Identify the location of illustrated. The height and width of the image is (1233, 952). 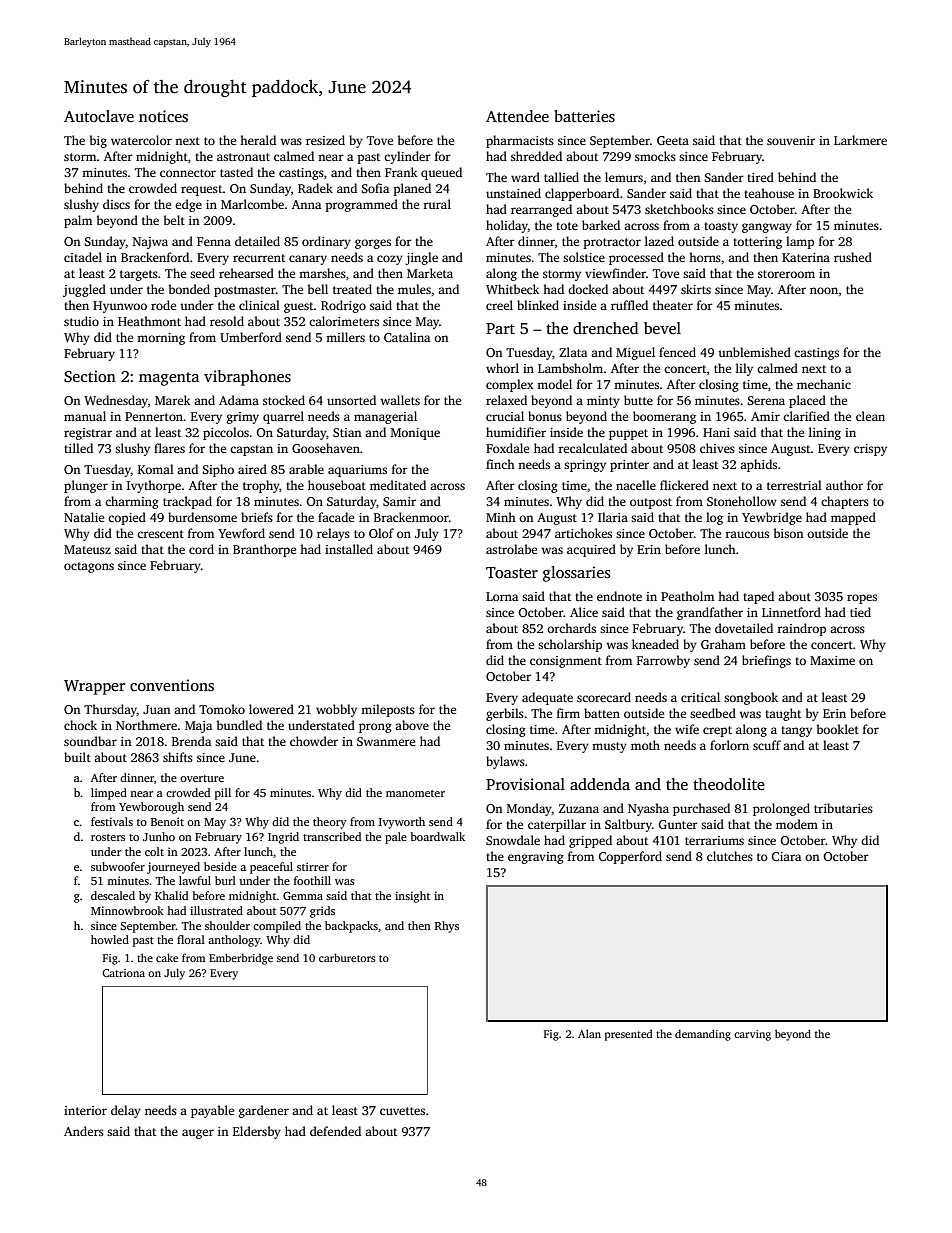
(216, 910).
